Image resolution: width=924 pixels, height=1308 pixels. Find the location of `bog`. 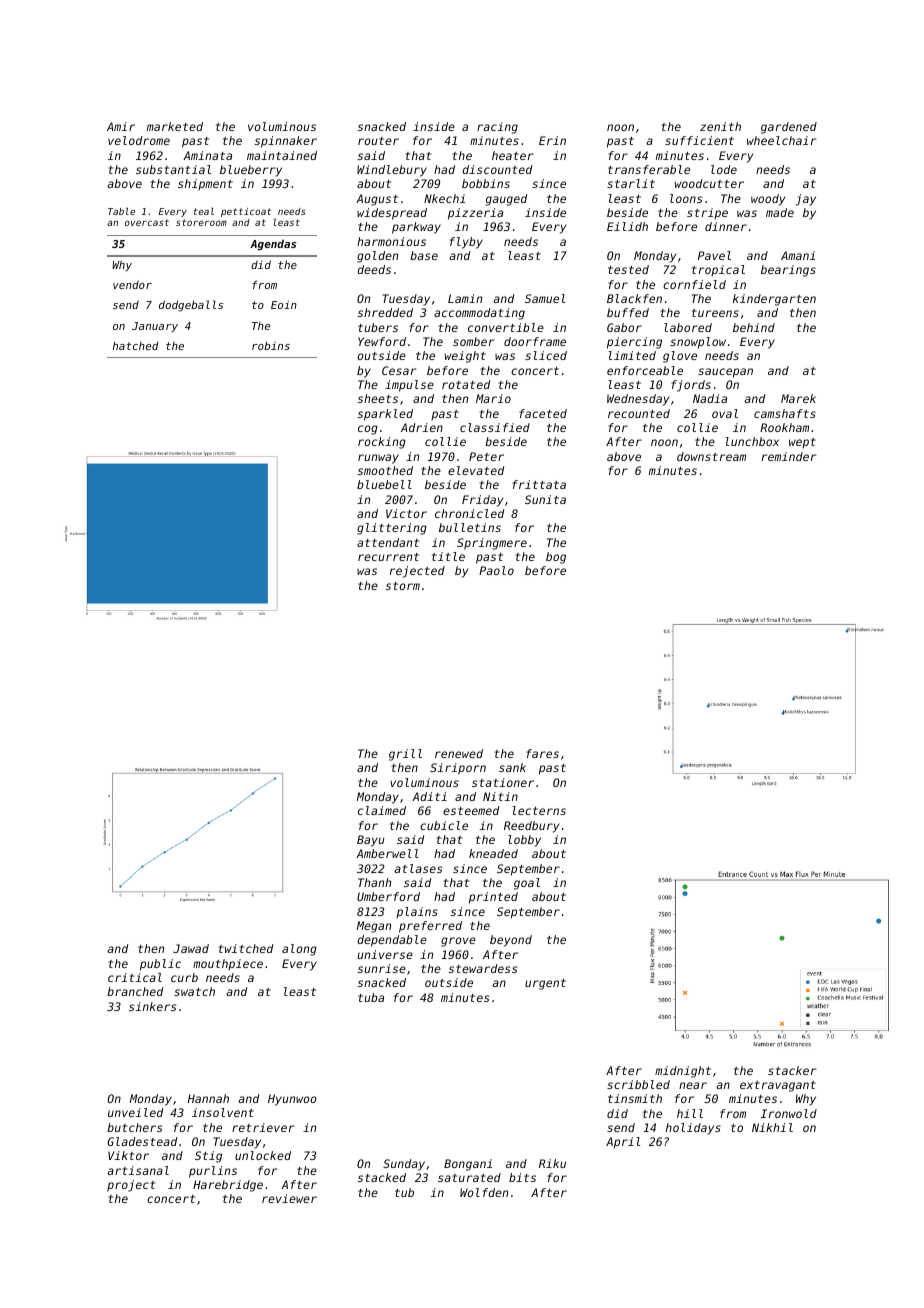

bog is located at coordinates (556, 558).
